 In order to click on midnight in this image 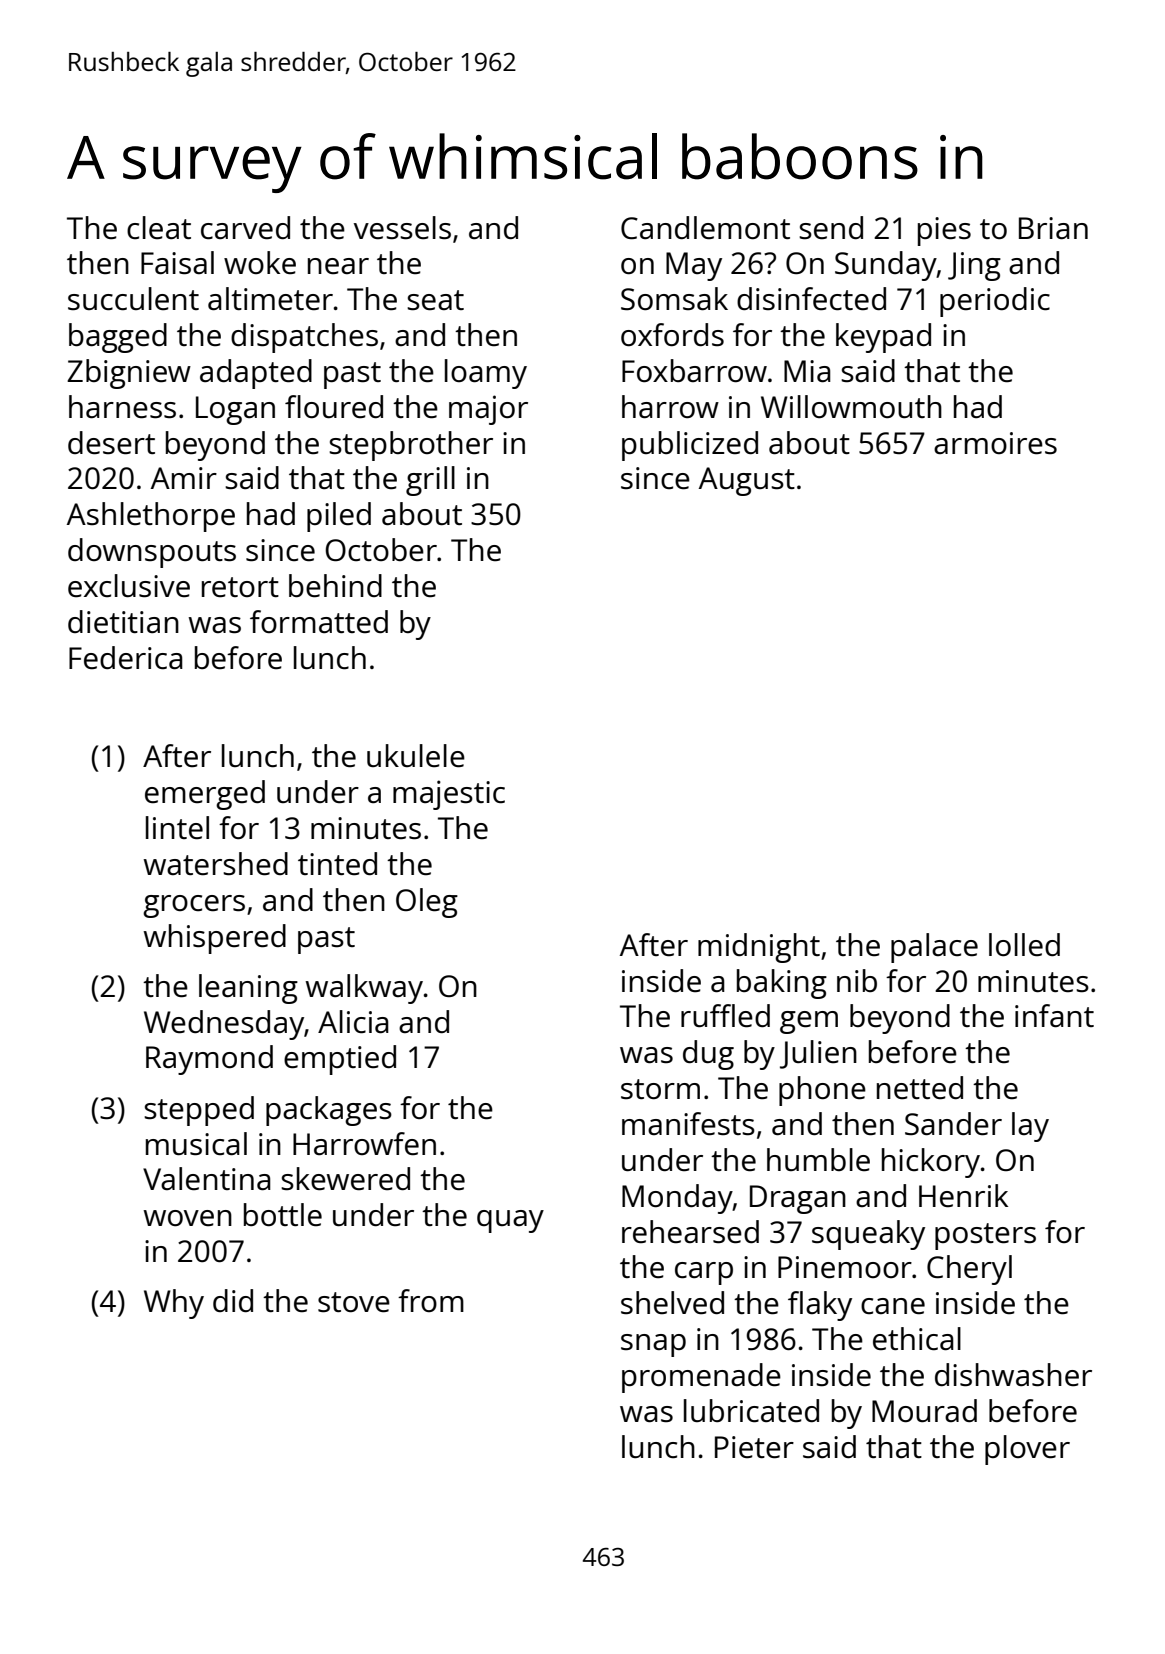, I will do `click(759, 948)`.
